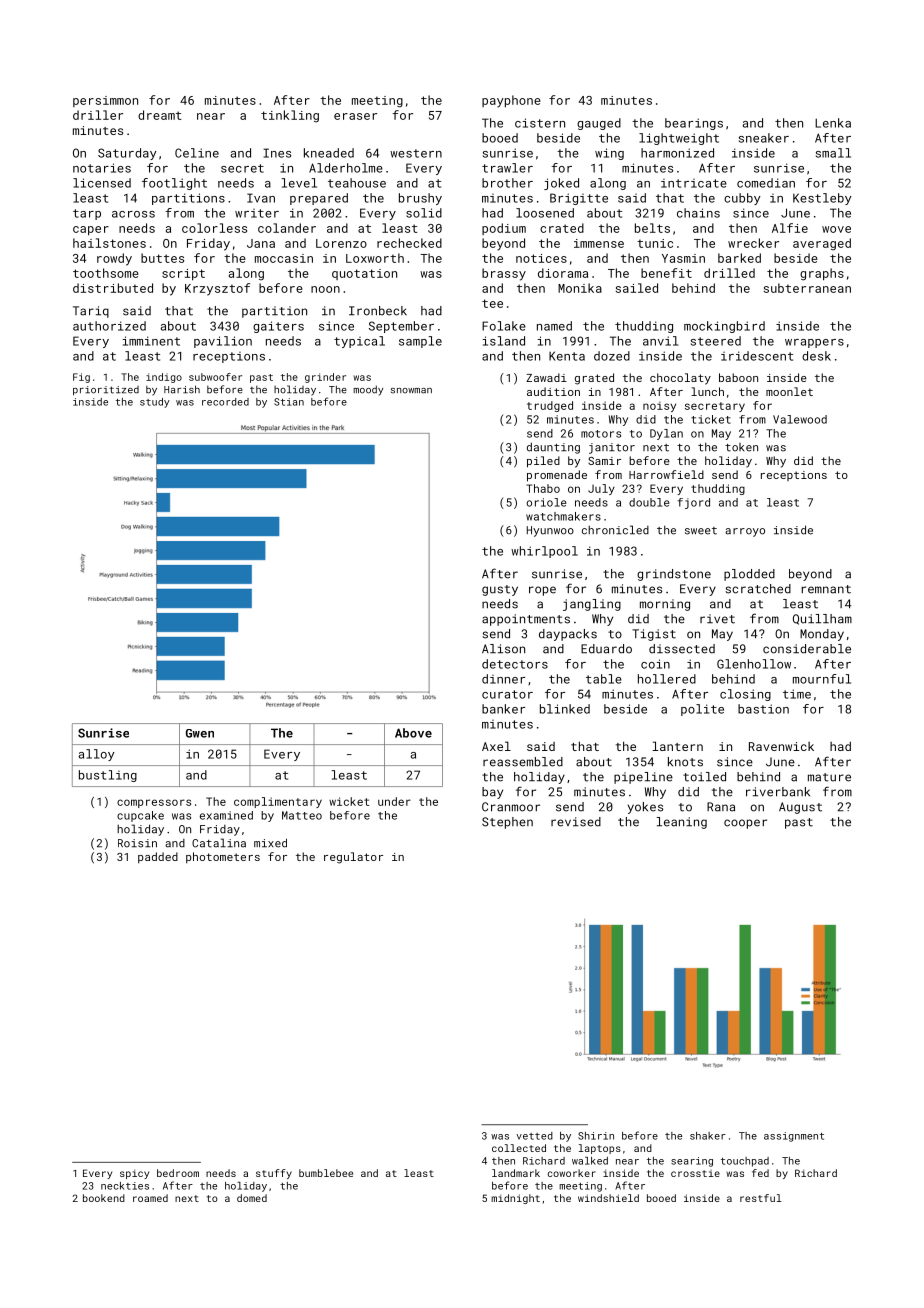 The width and height of the screenshot is (924, 1308). What do you see at coordinates (492, 793) in the screenshot?
I see `bay` at bounding box center [492, 793].
